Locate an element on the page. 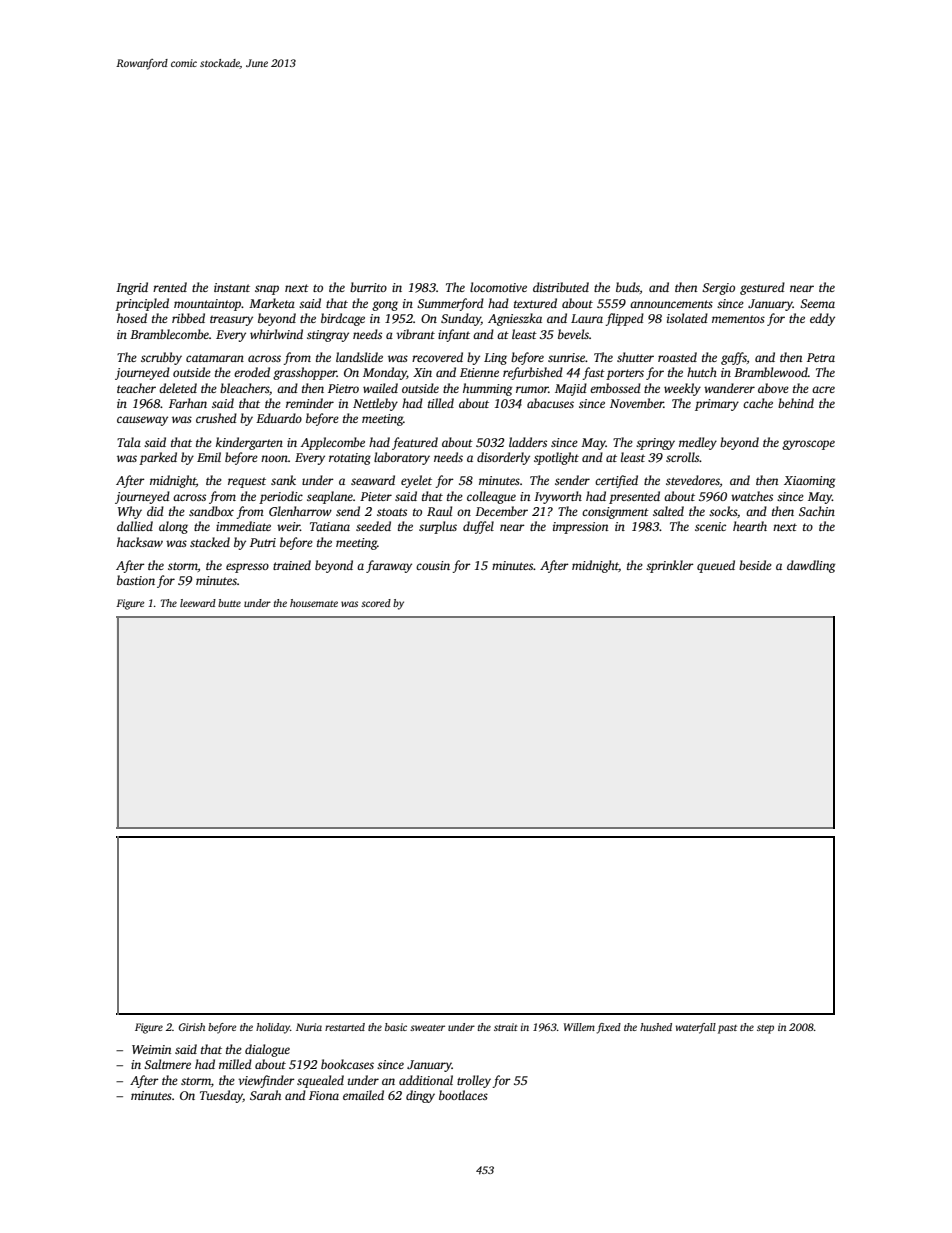 This page has height=1233, width=952. step is located at coordinates (765, 1029).
